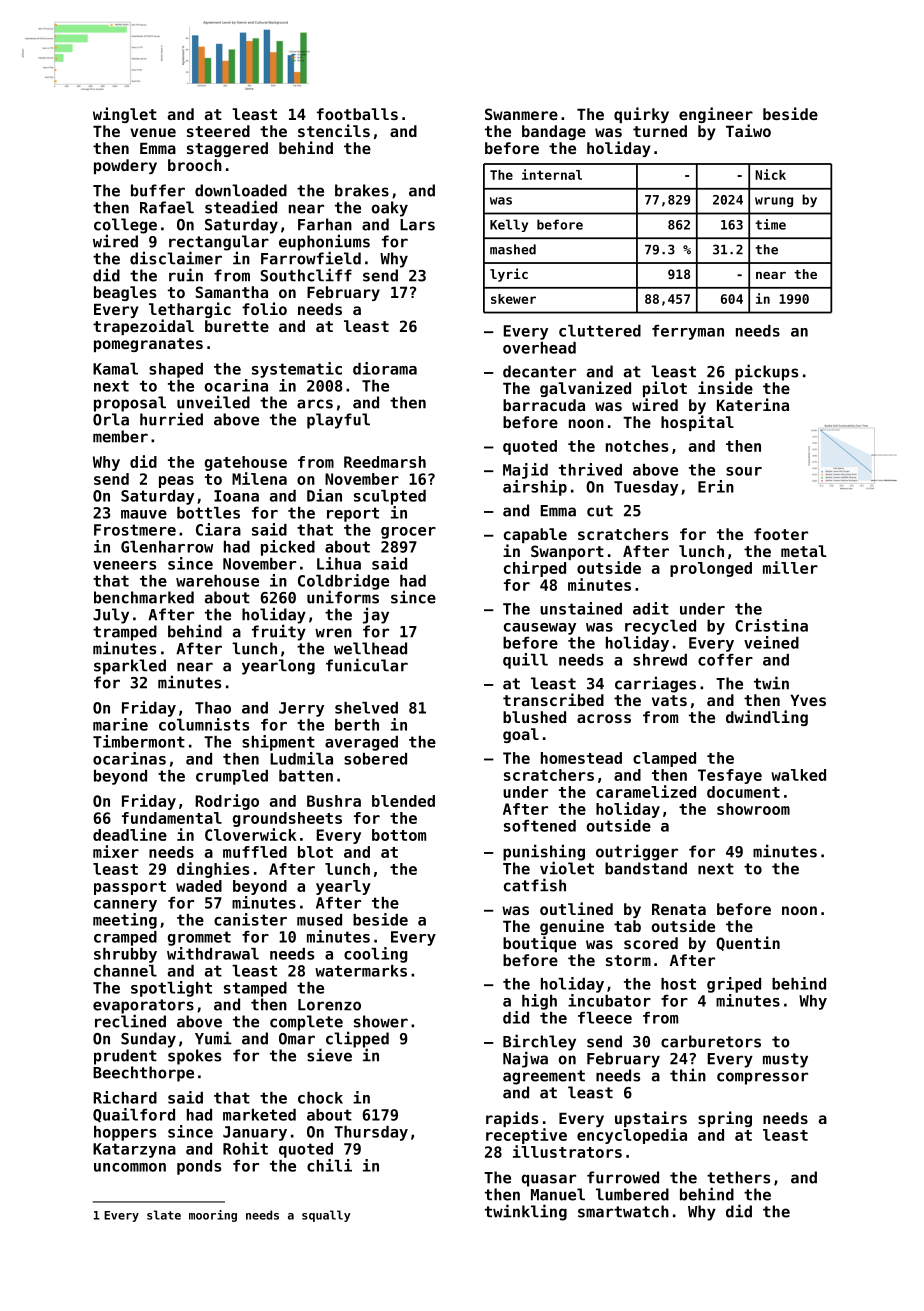 This page has height=1311, width=924. I want to click on dwindling, so click(767, 718).
